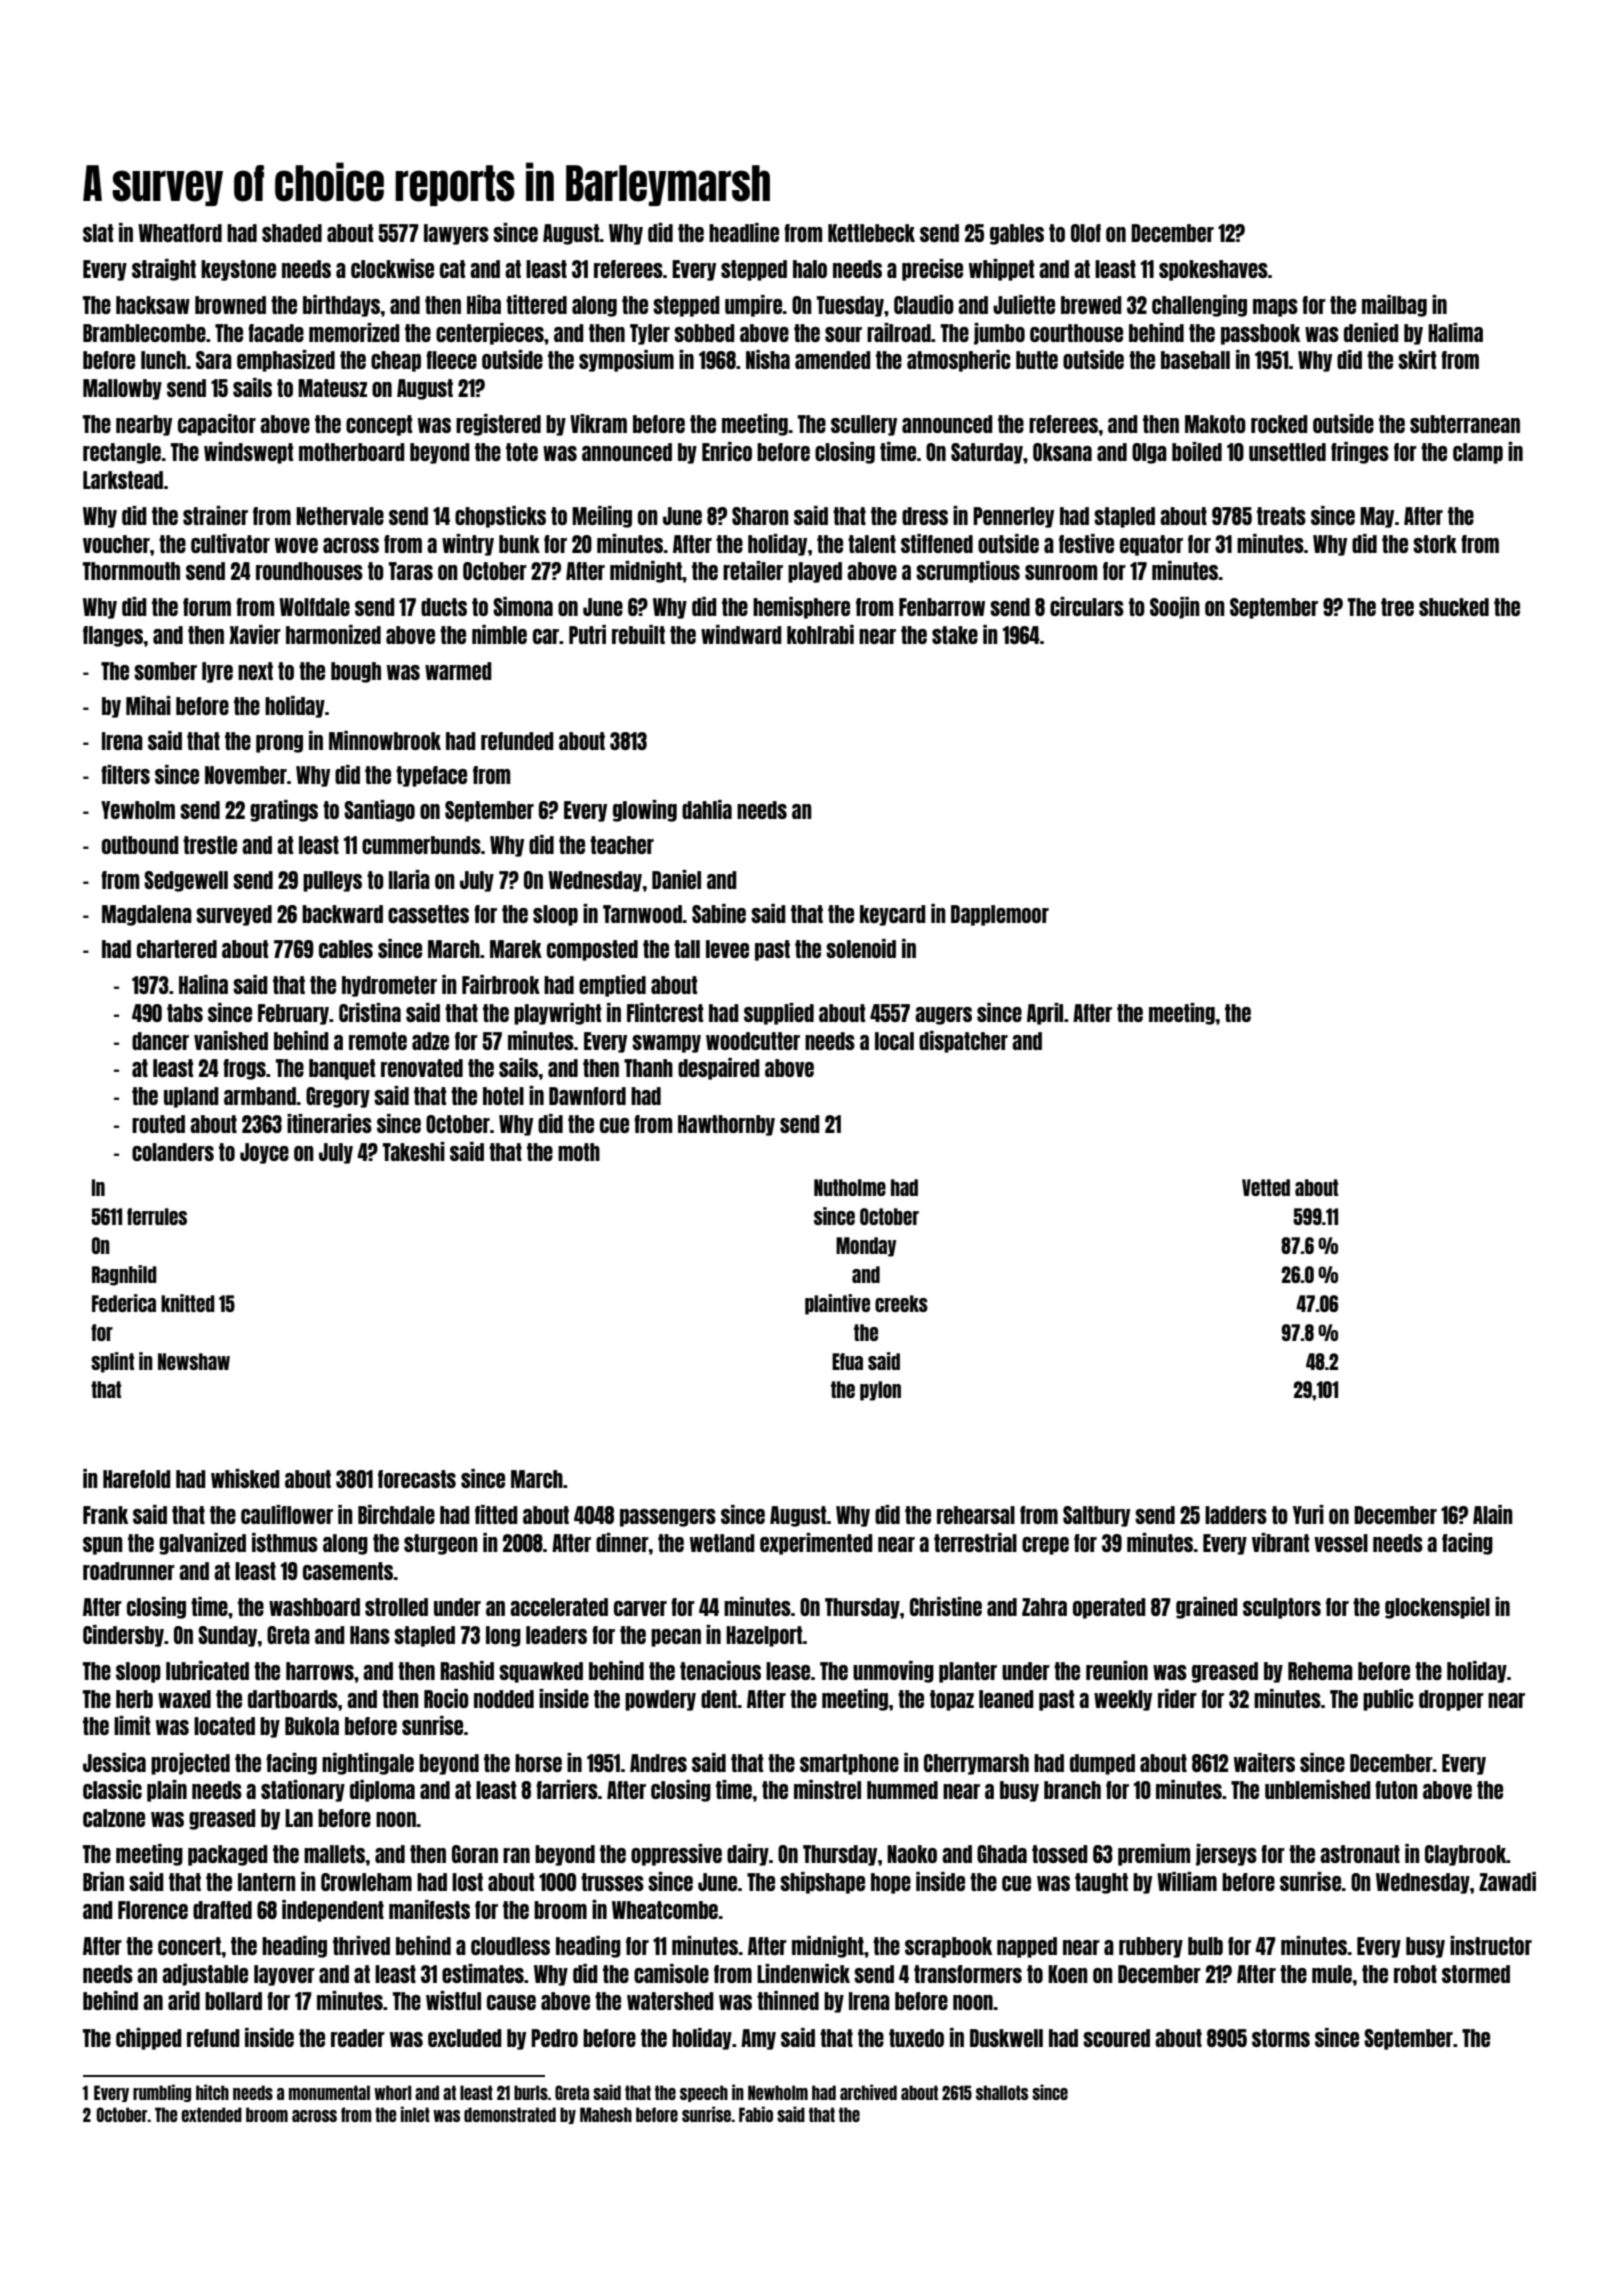  What do you see at coordinates (756, 2114) in the screenshot?
I see `Fabio` at bounding box center [756, 2114].
